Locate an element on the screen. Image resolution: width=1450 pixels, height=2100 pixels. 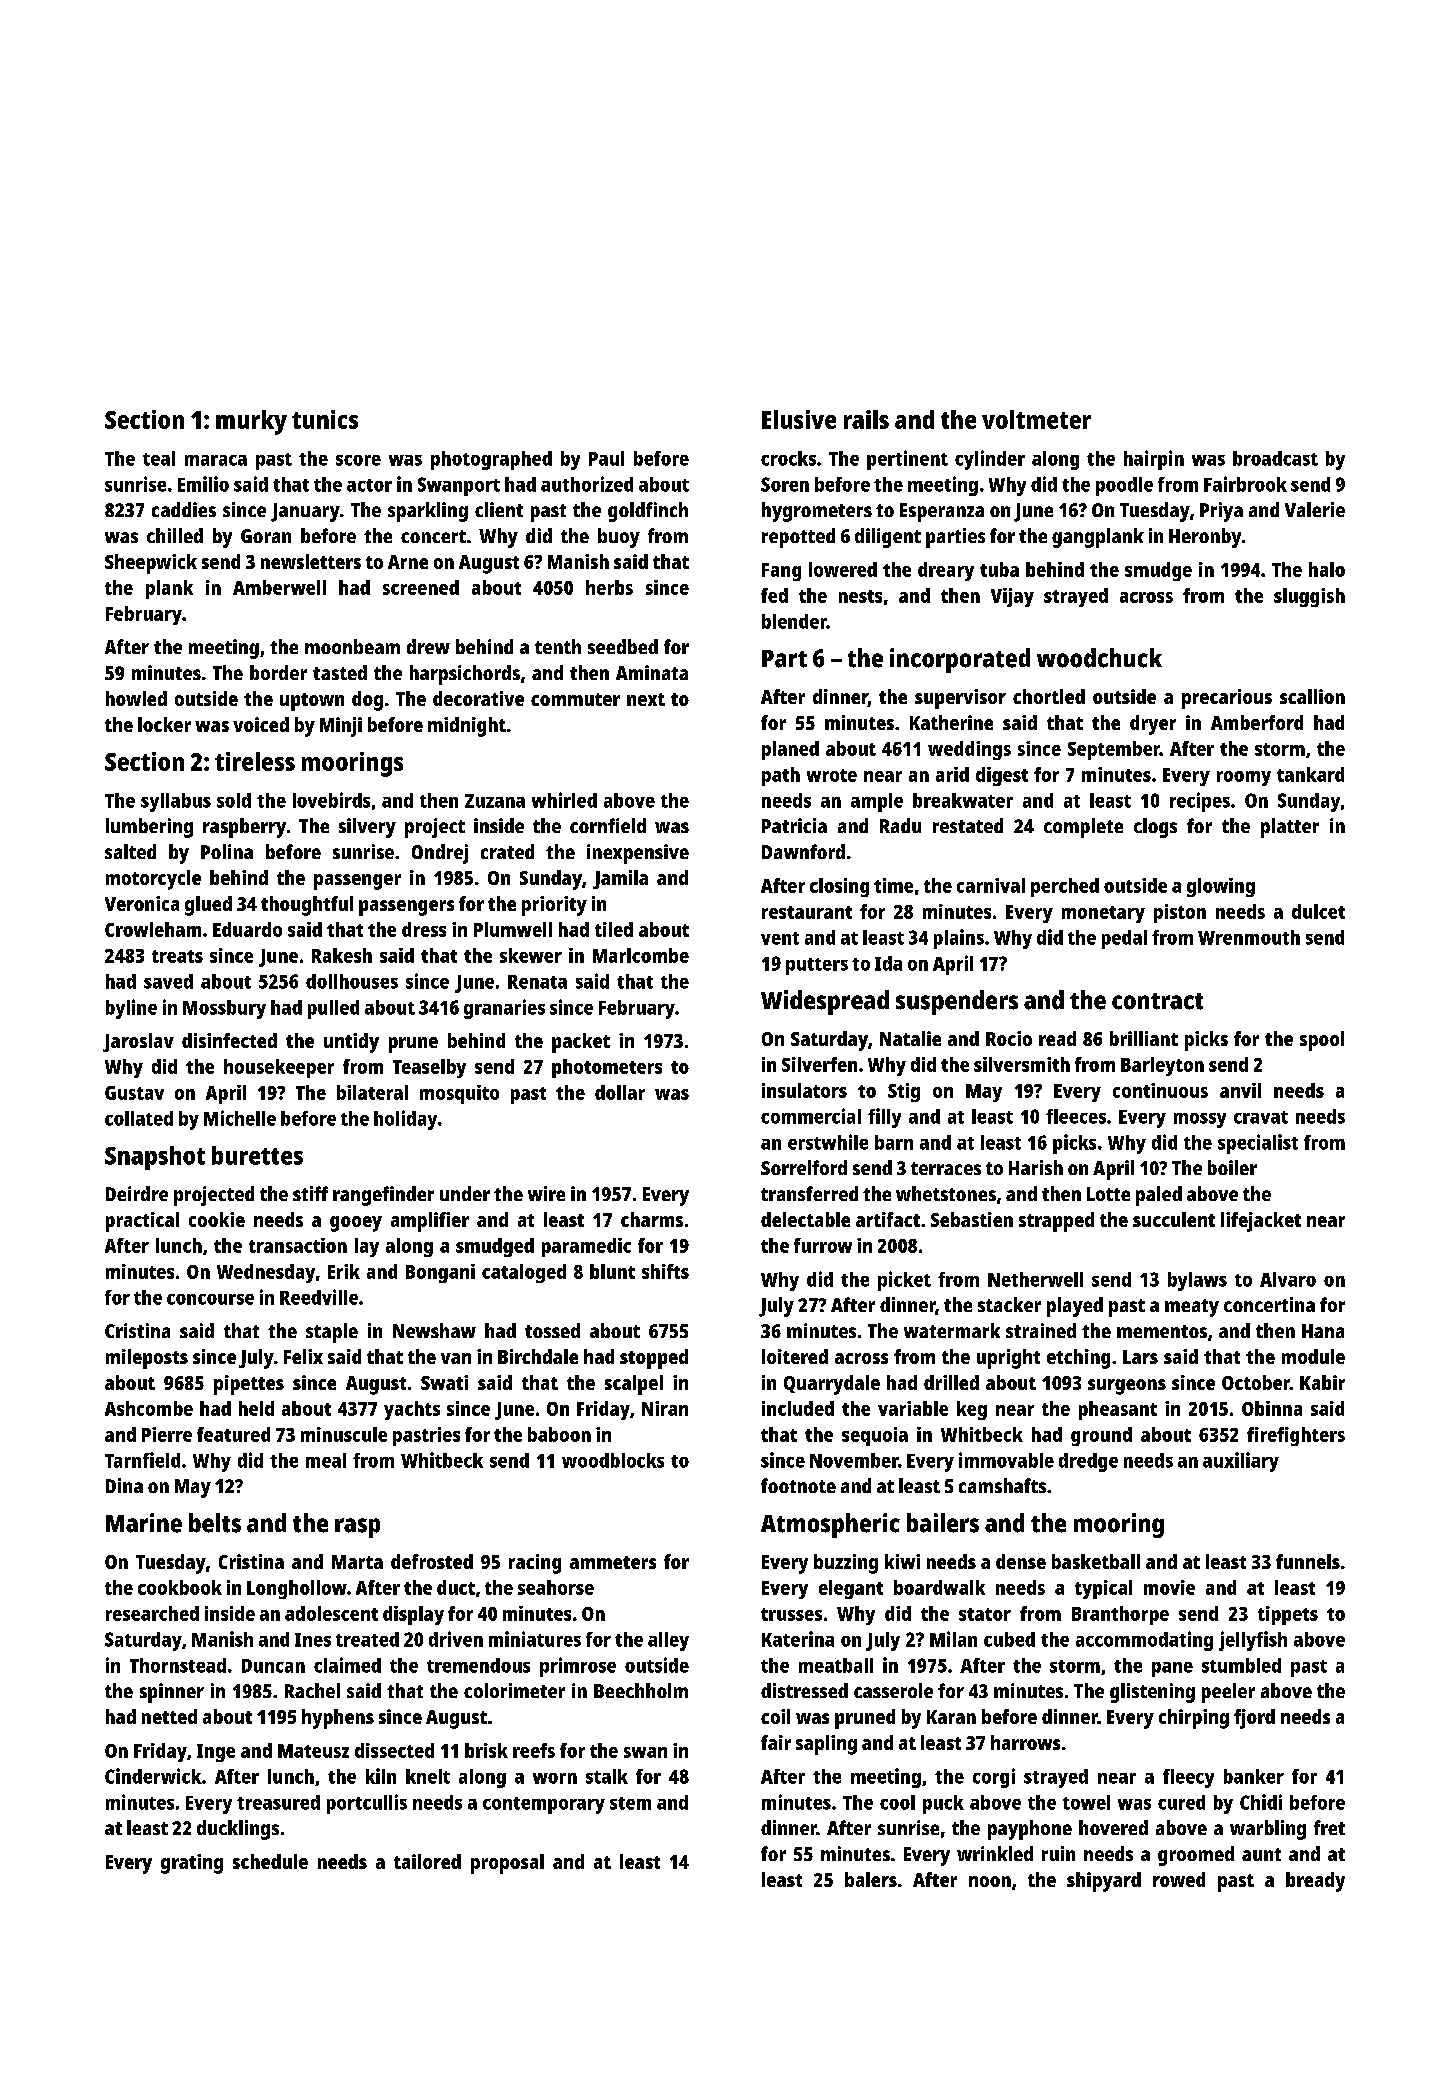
fjord is located at coordinates (1254, 1719).
